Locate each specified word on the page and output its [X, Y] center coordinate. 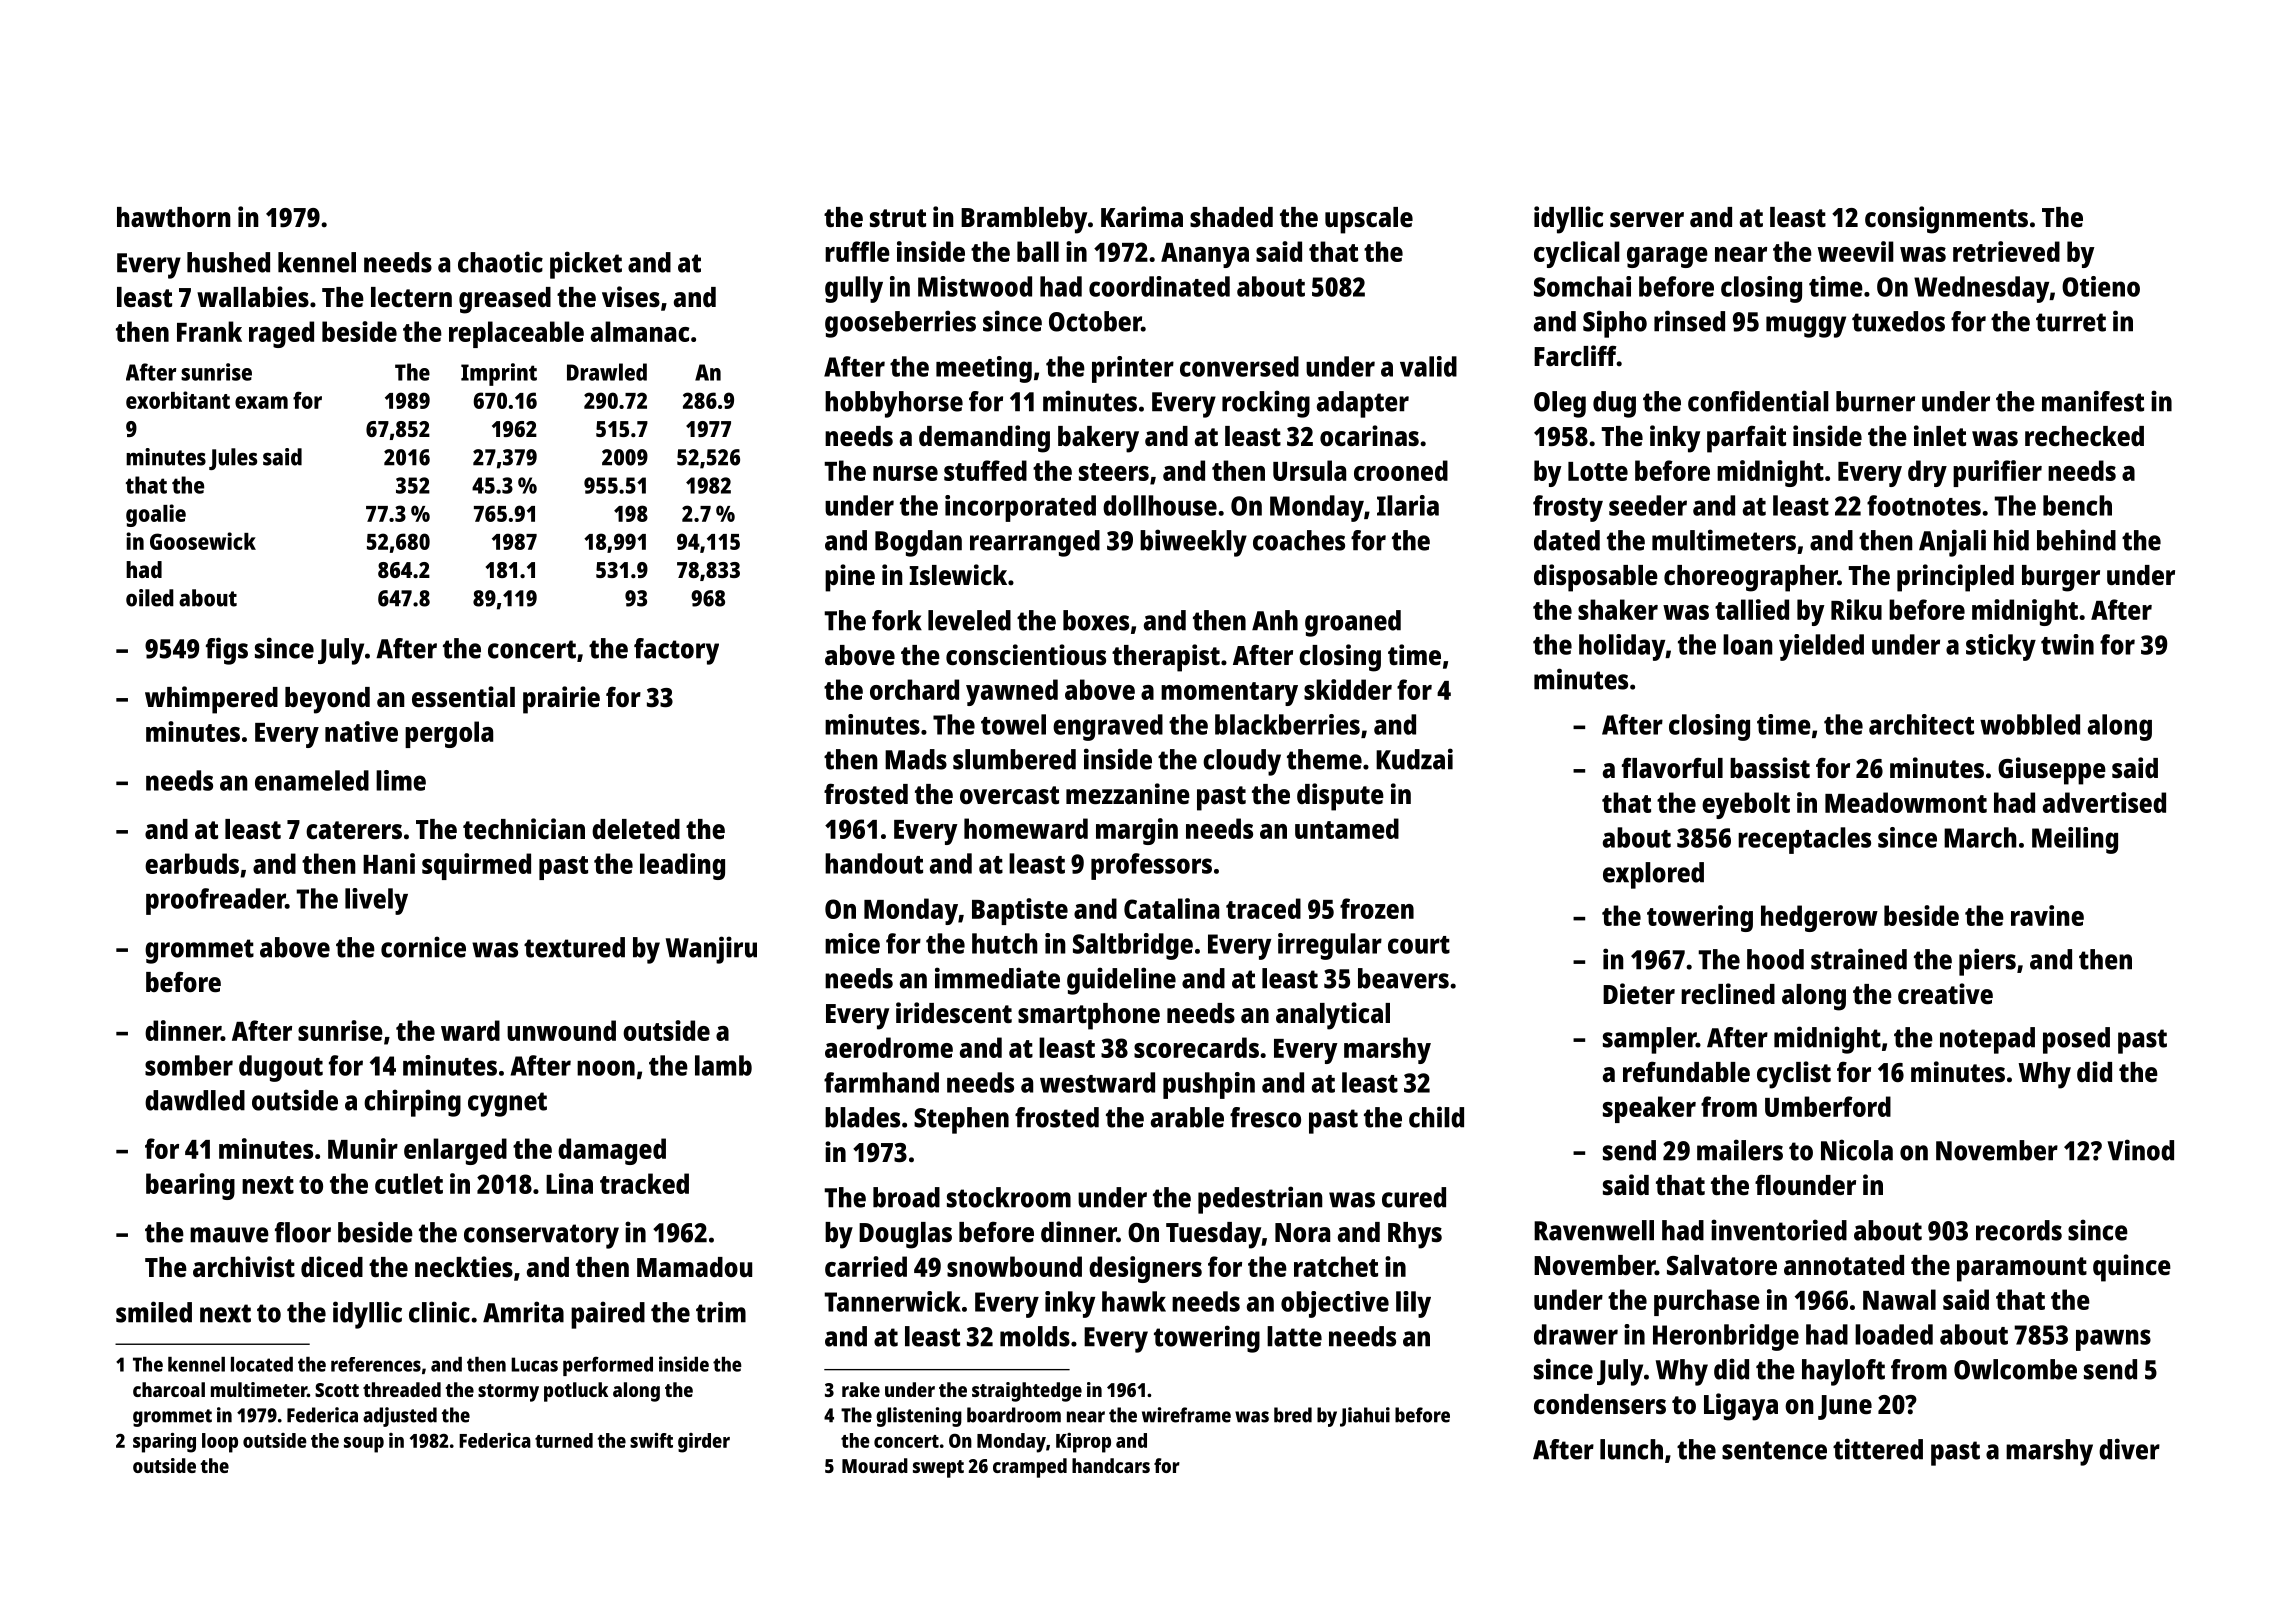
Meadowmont [1906, 802]
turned [564, 1440]
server [1647, 219]
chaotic [500, 262]
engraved [1108, 727]
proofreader [215, 901]
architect [1921, 724]
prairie [561, 700]
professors [1151, 866]
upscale [1369, 220]
